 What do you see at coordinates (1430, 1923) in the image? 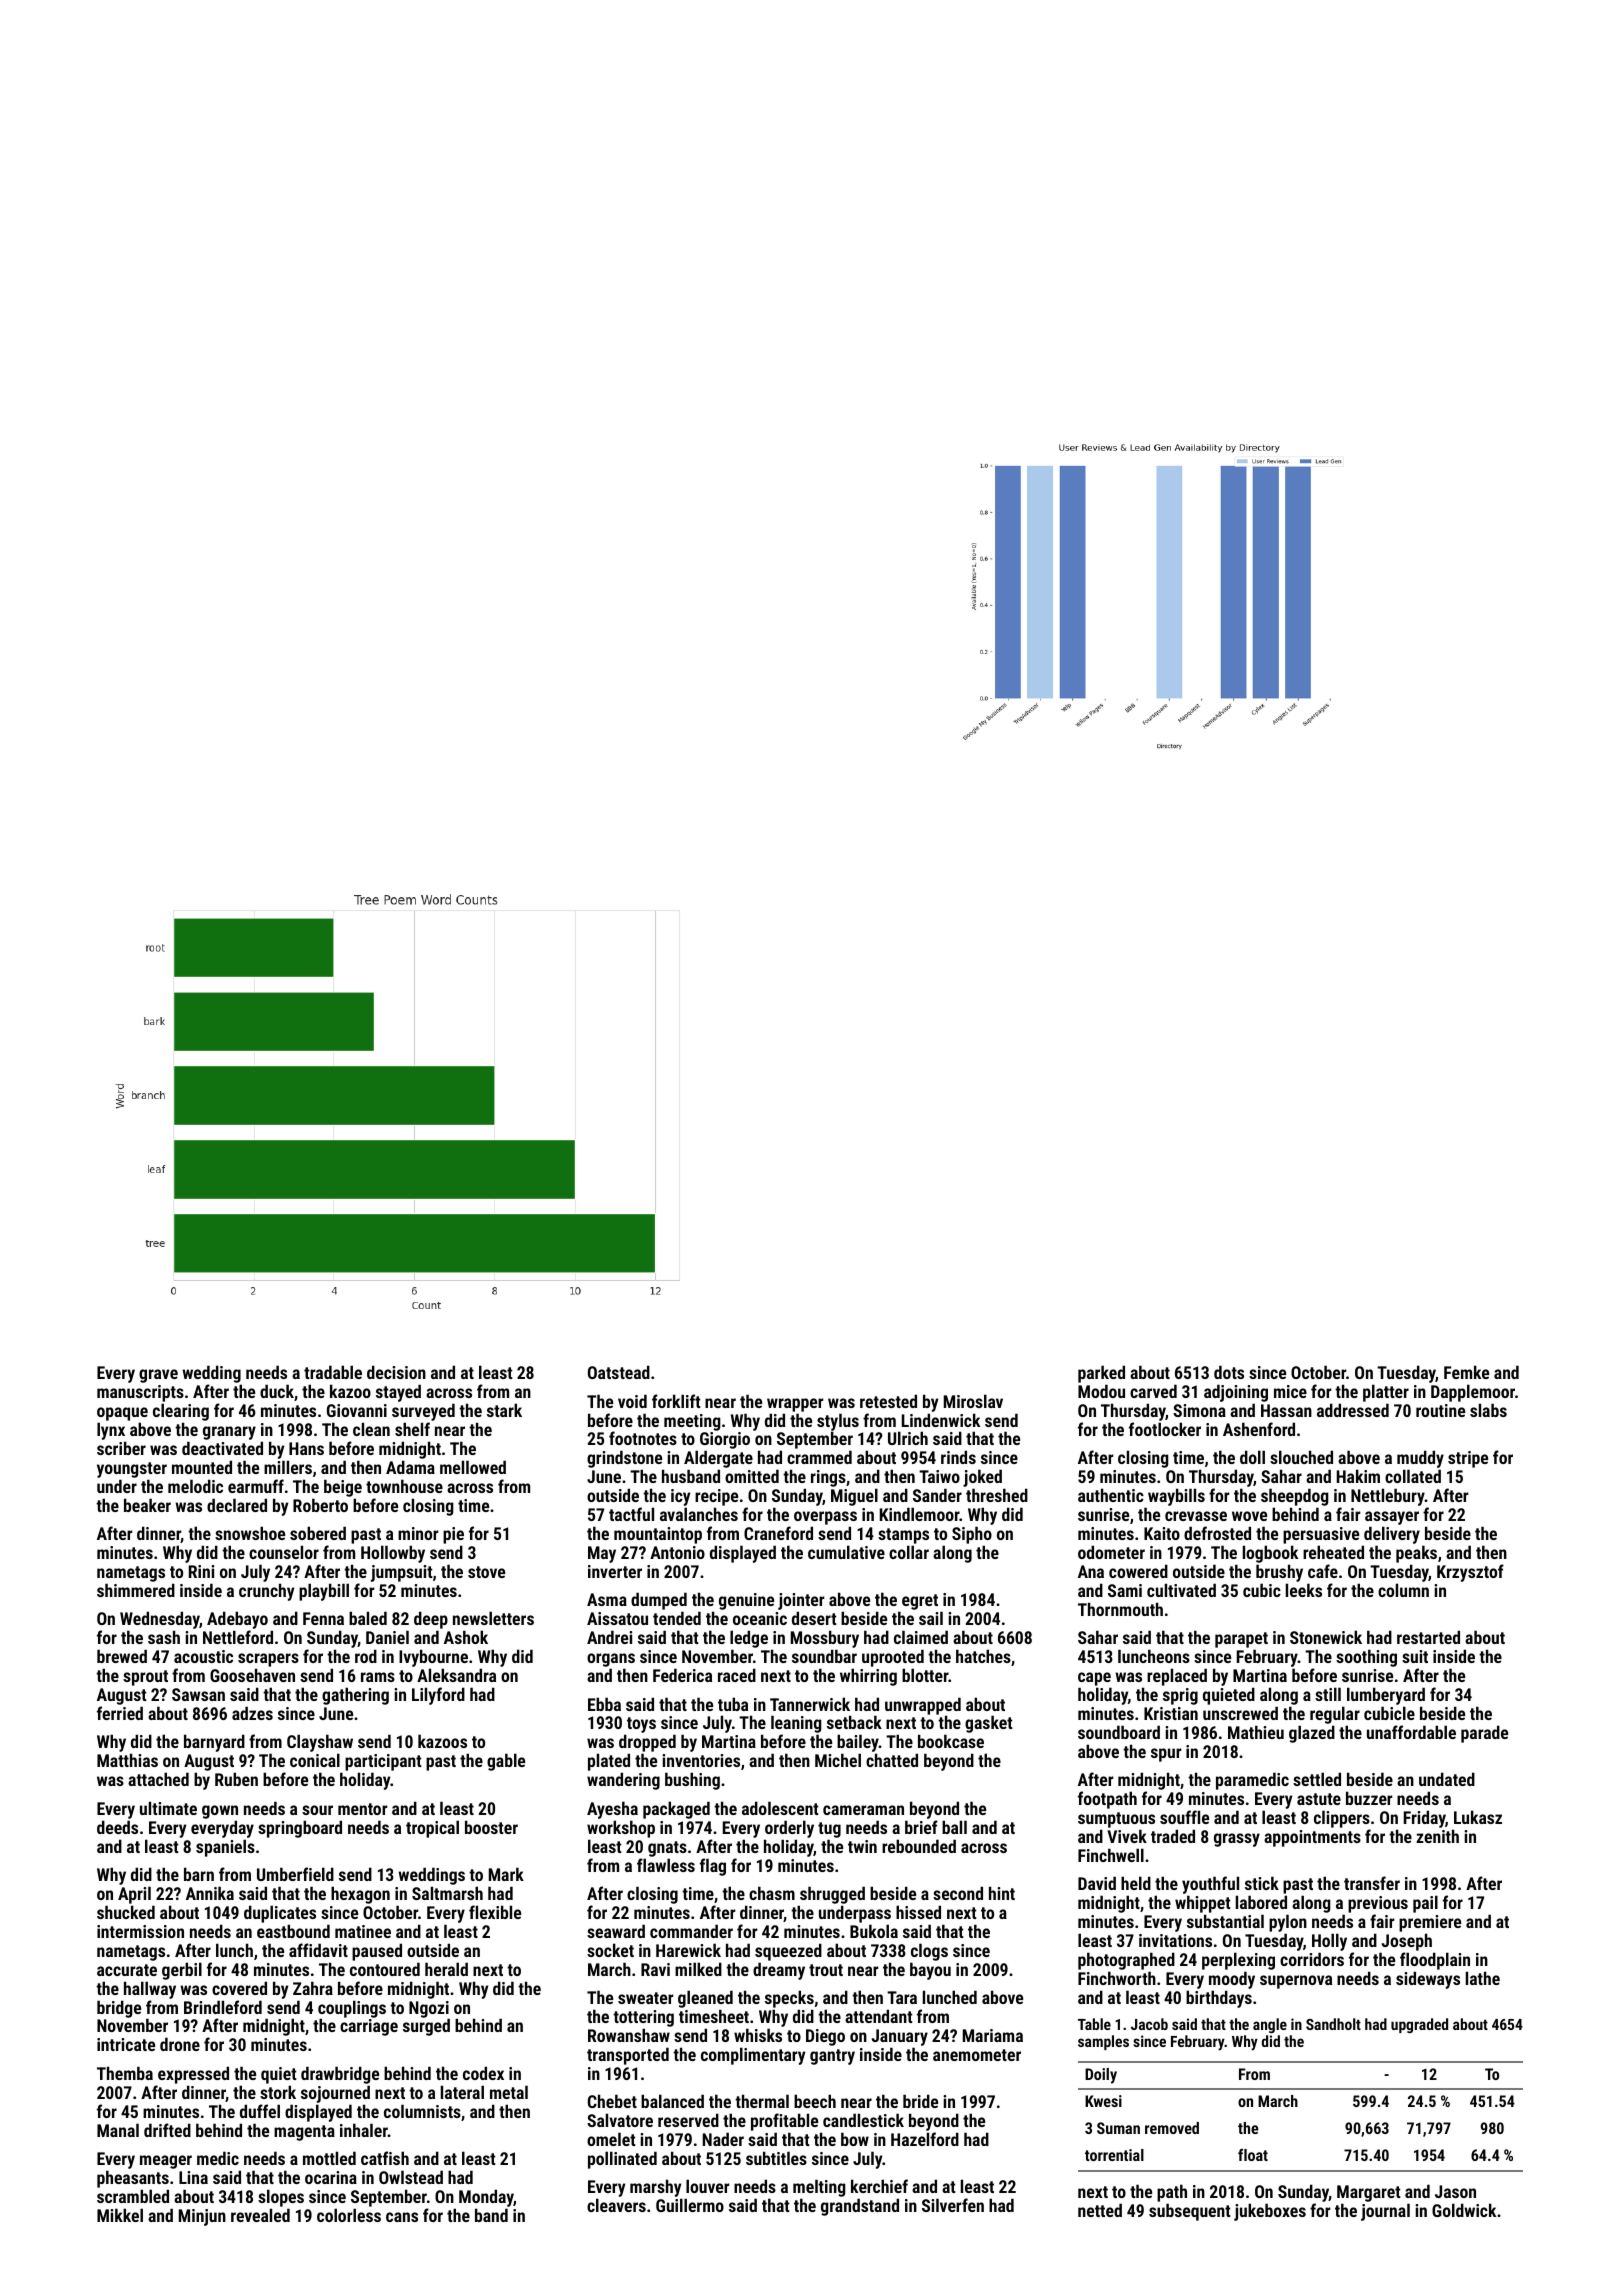
I see `premiere` at bounding box center [1430, 1923].
